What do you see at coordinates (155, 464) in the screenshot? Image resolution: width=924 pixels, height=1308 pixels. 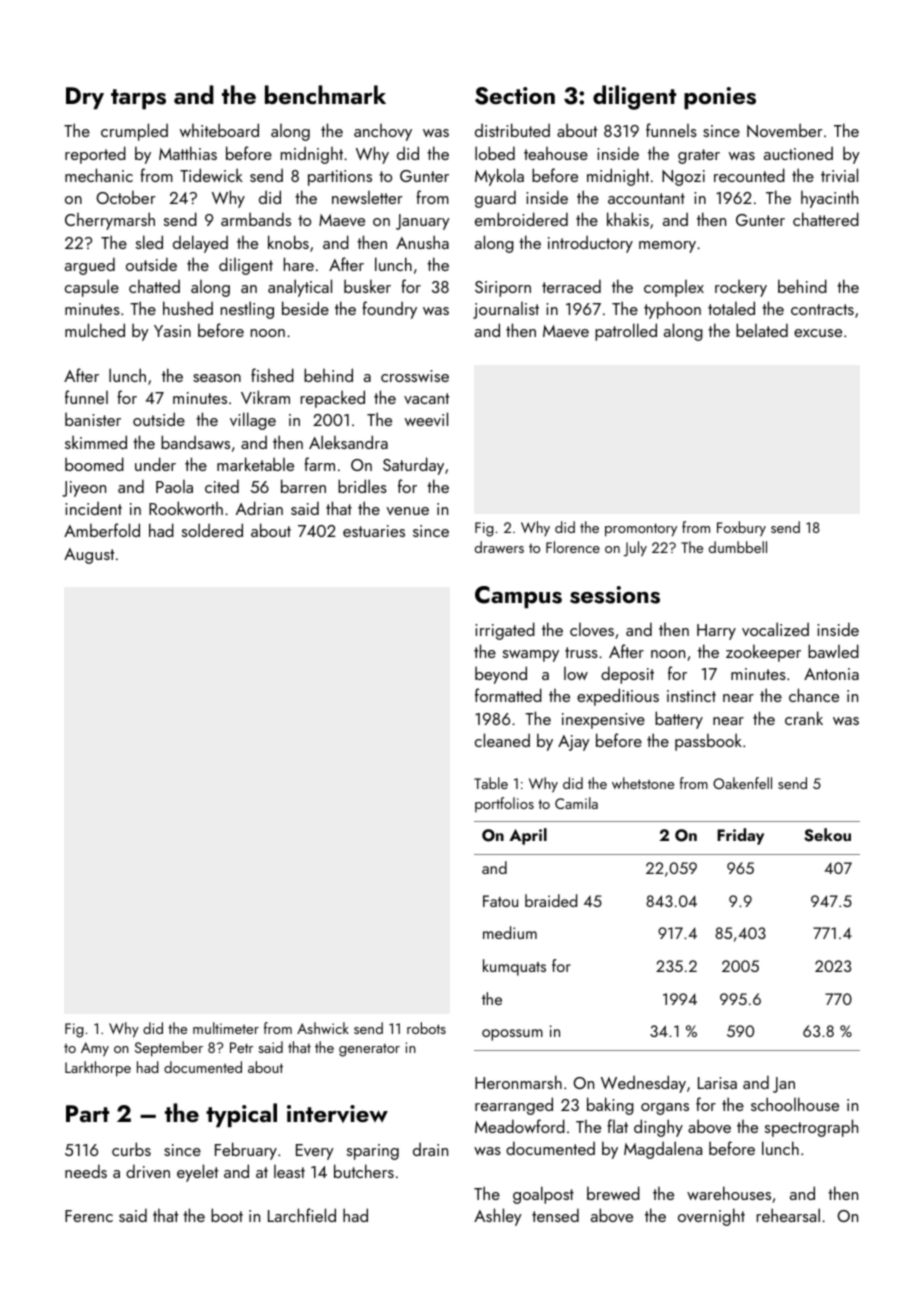 I see `under` at bounding box center [155, 464].
